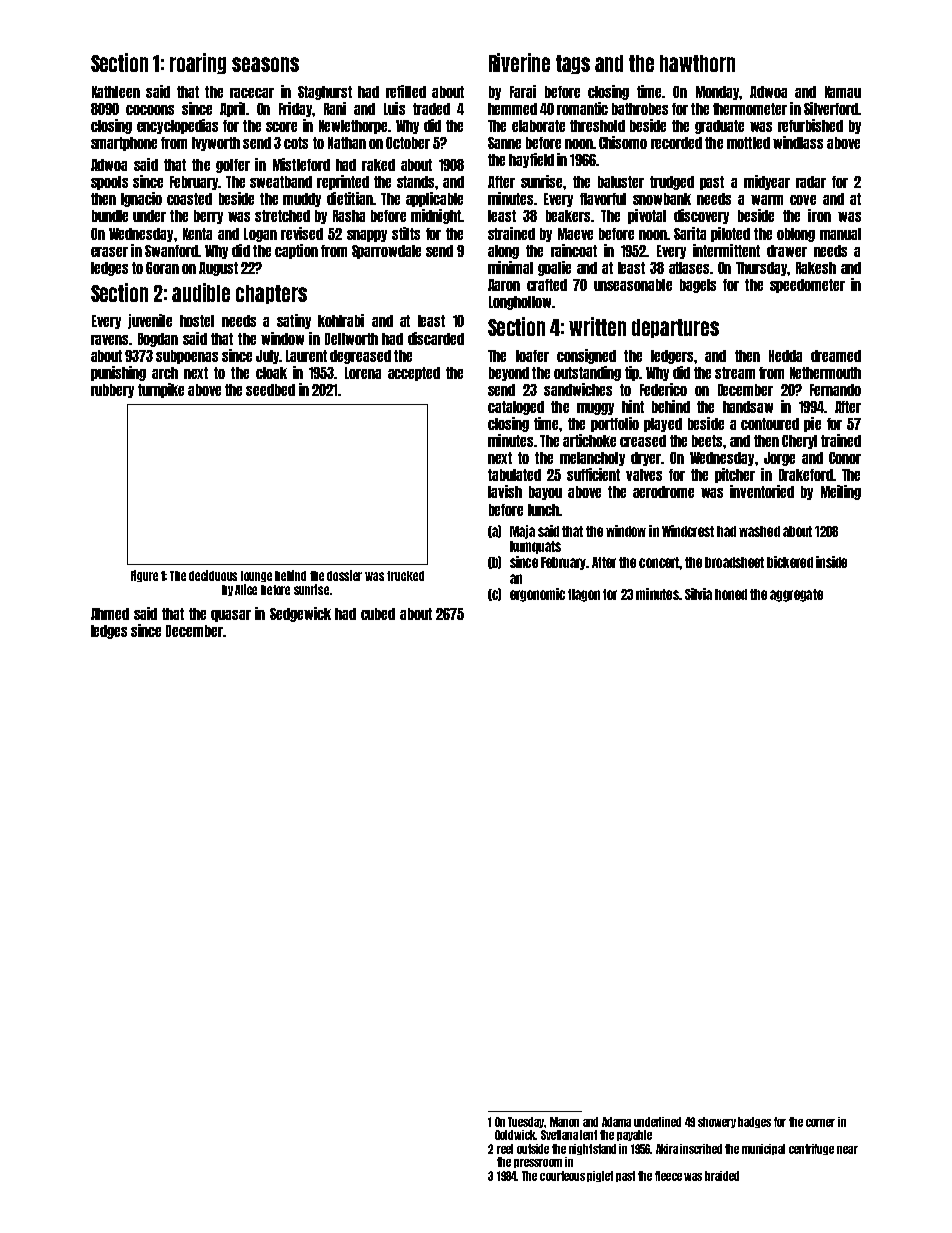 This image has height=1233, width=952. I want to click on spools, so click(109, 183).
